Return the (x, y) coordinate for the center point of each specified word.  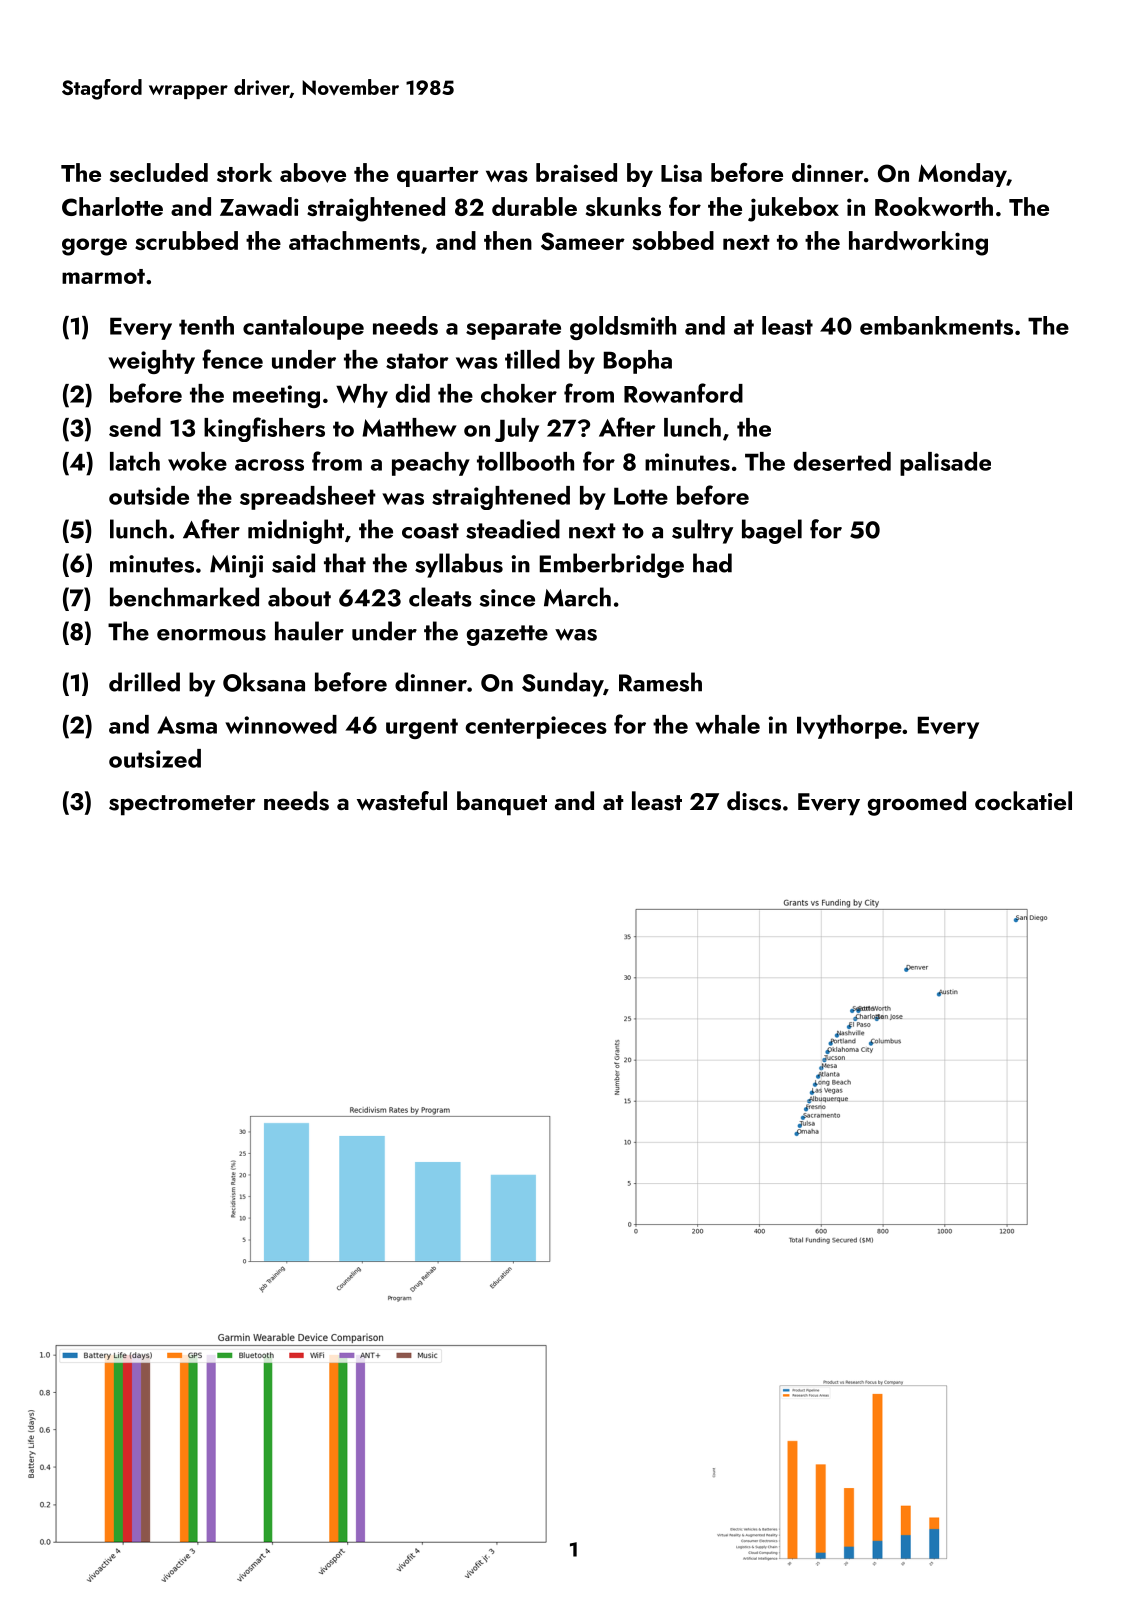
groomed (917, 803)
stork (244, 172)
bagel (772, 531)
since (507, 598)
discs (754, 801)
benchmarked (184, 597)
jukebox (793, 209)
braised (576, 172)
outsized (155, 758)
